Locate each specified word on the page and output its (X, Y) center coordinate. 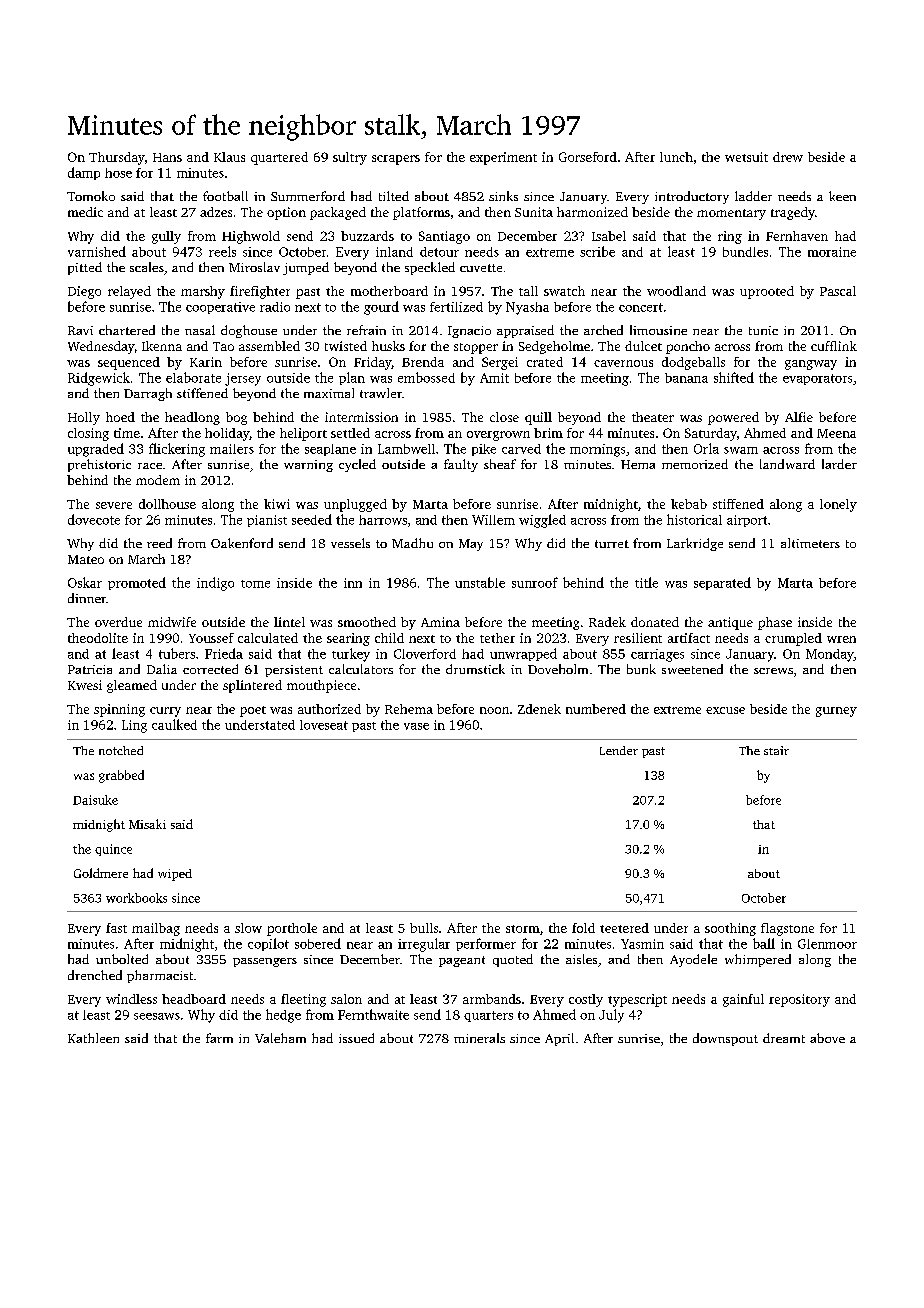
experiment (503, 158)
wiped (175, 875)
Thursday (117, 158)
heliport (303, 434)
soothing (730, 929)
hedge (283, 1016)
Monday (830, 655)
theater (653, 417)
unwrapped (523, 654)
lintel (289, 622)
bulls (424, 928)
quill (538, 418)
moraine (832, 252)
